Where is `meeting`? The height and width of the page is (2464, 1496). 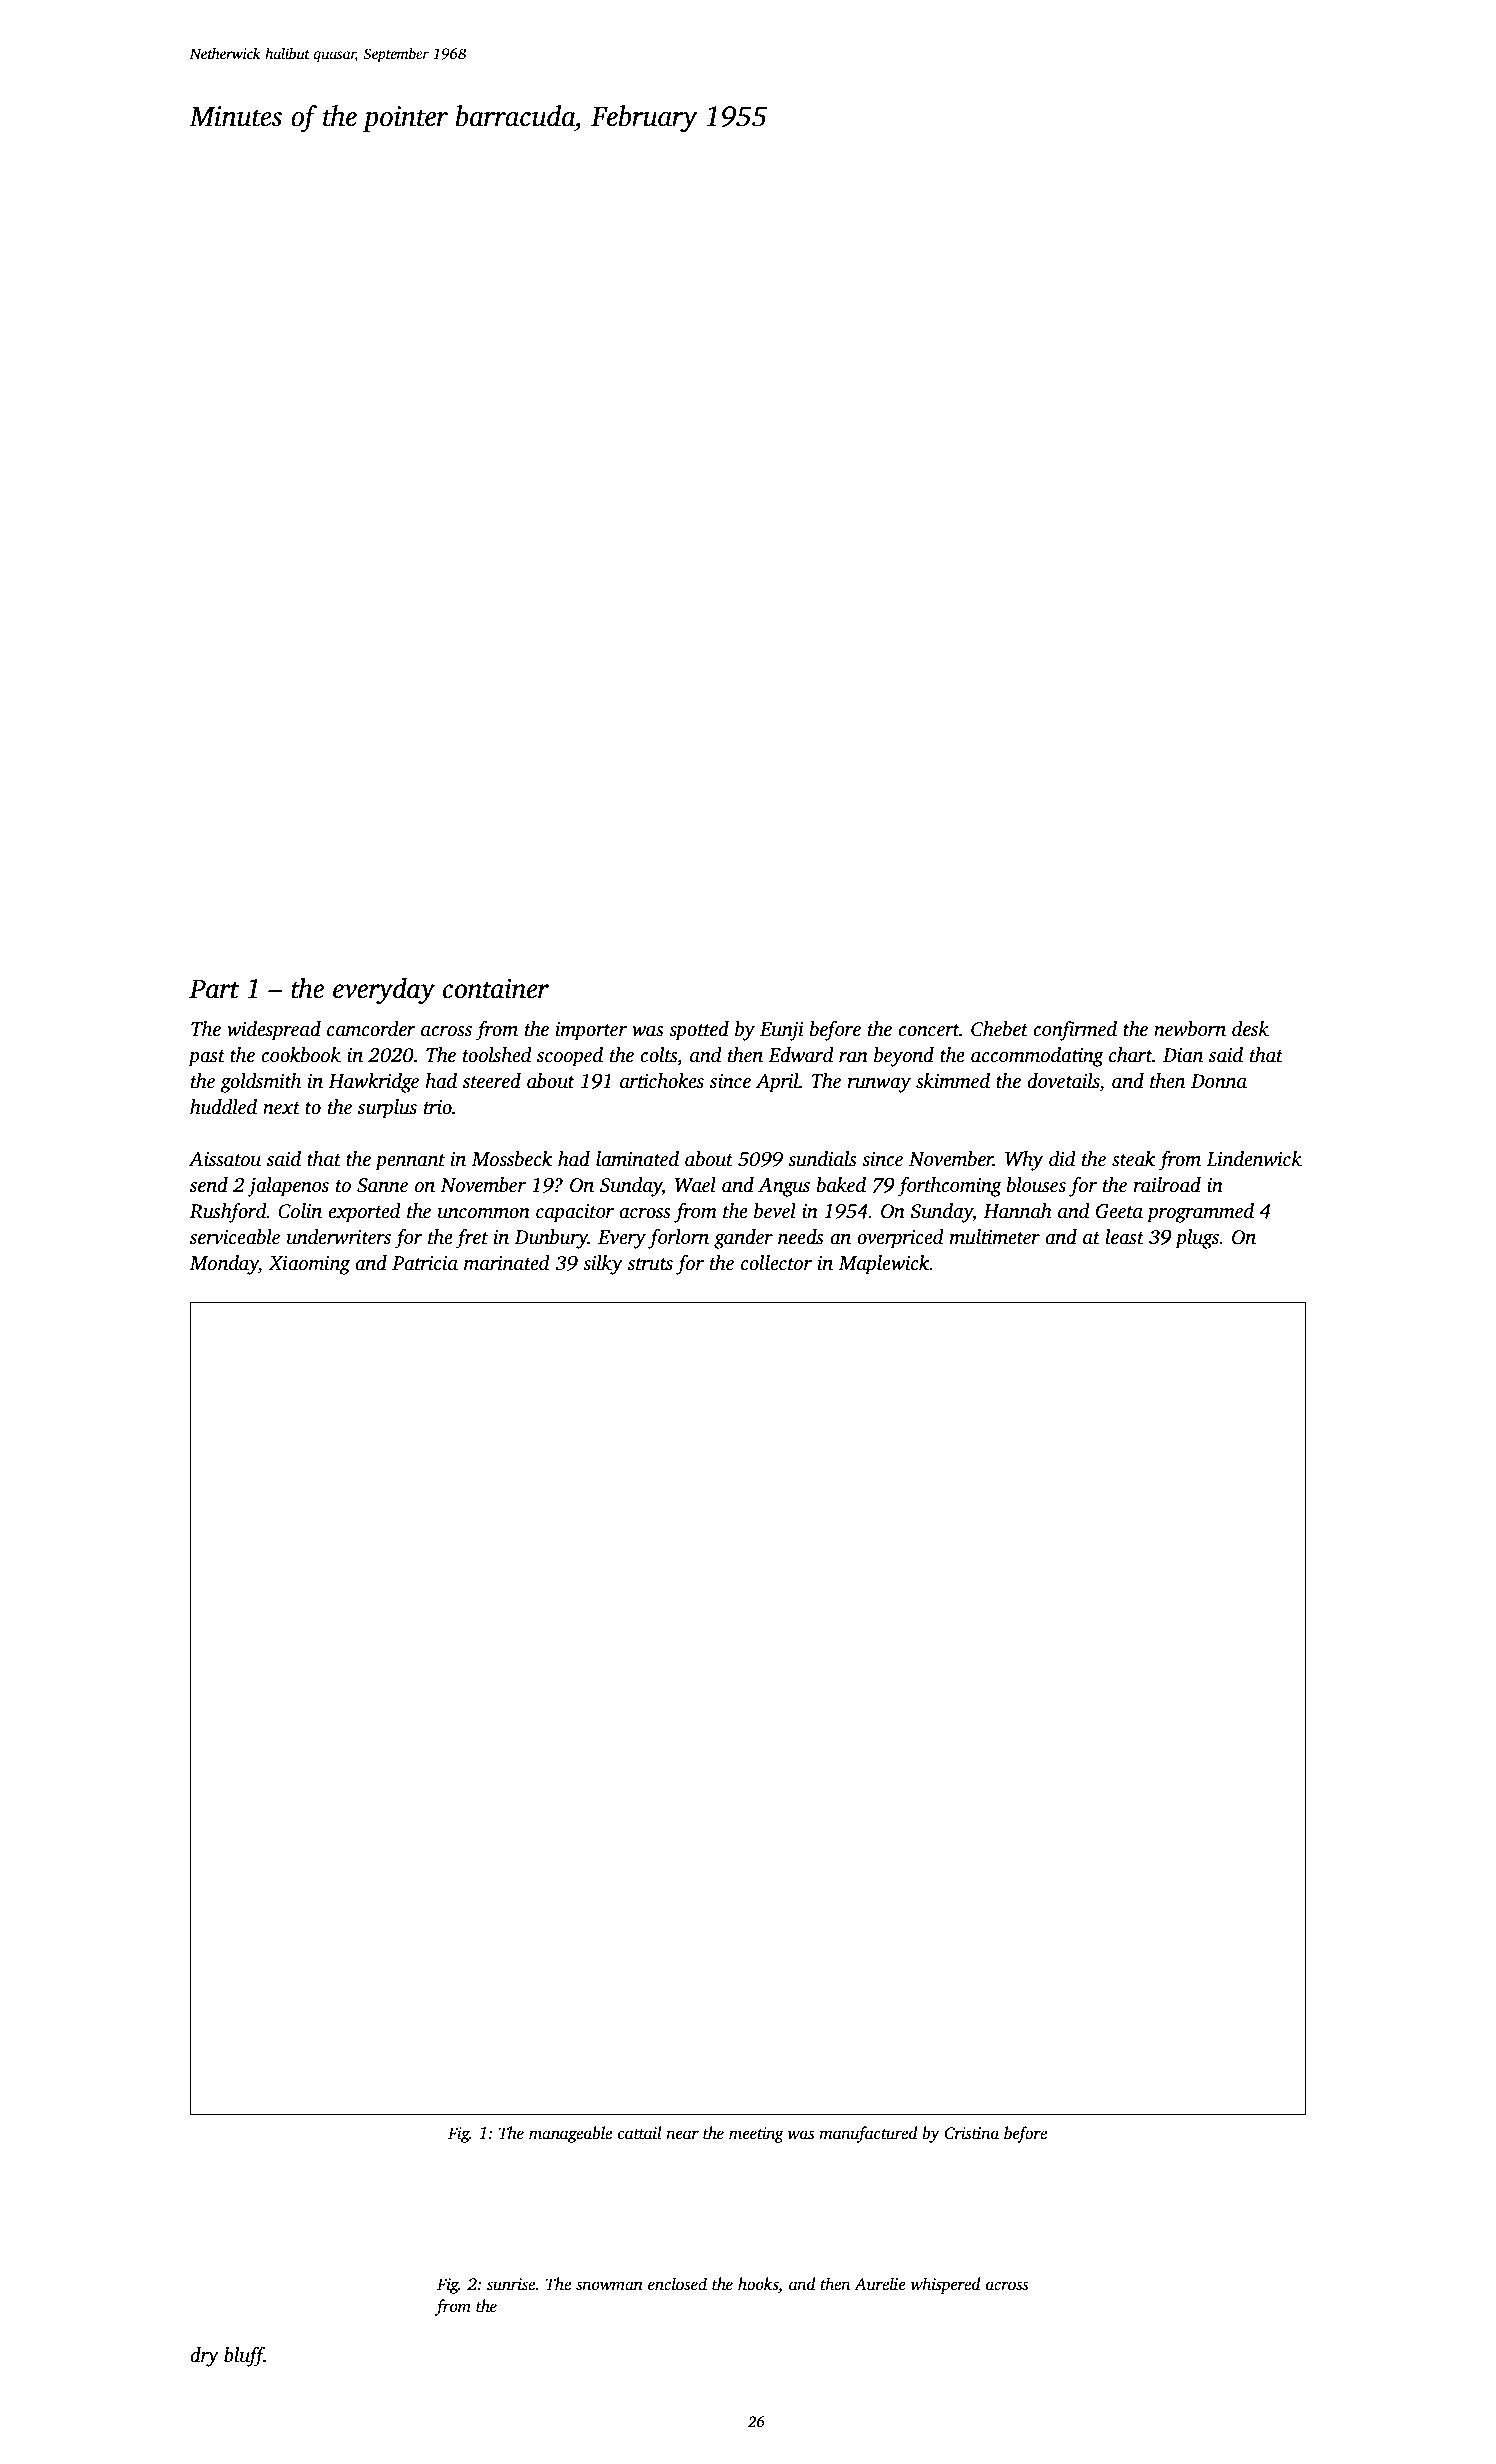
meeting is located at coordinates (756, 2135).
